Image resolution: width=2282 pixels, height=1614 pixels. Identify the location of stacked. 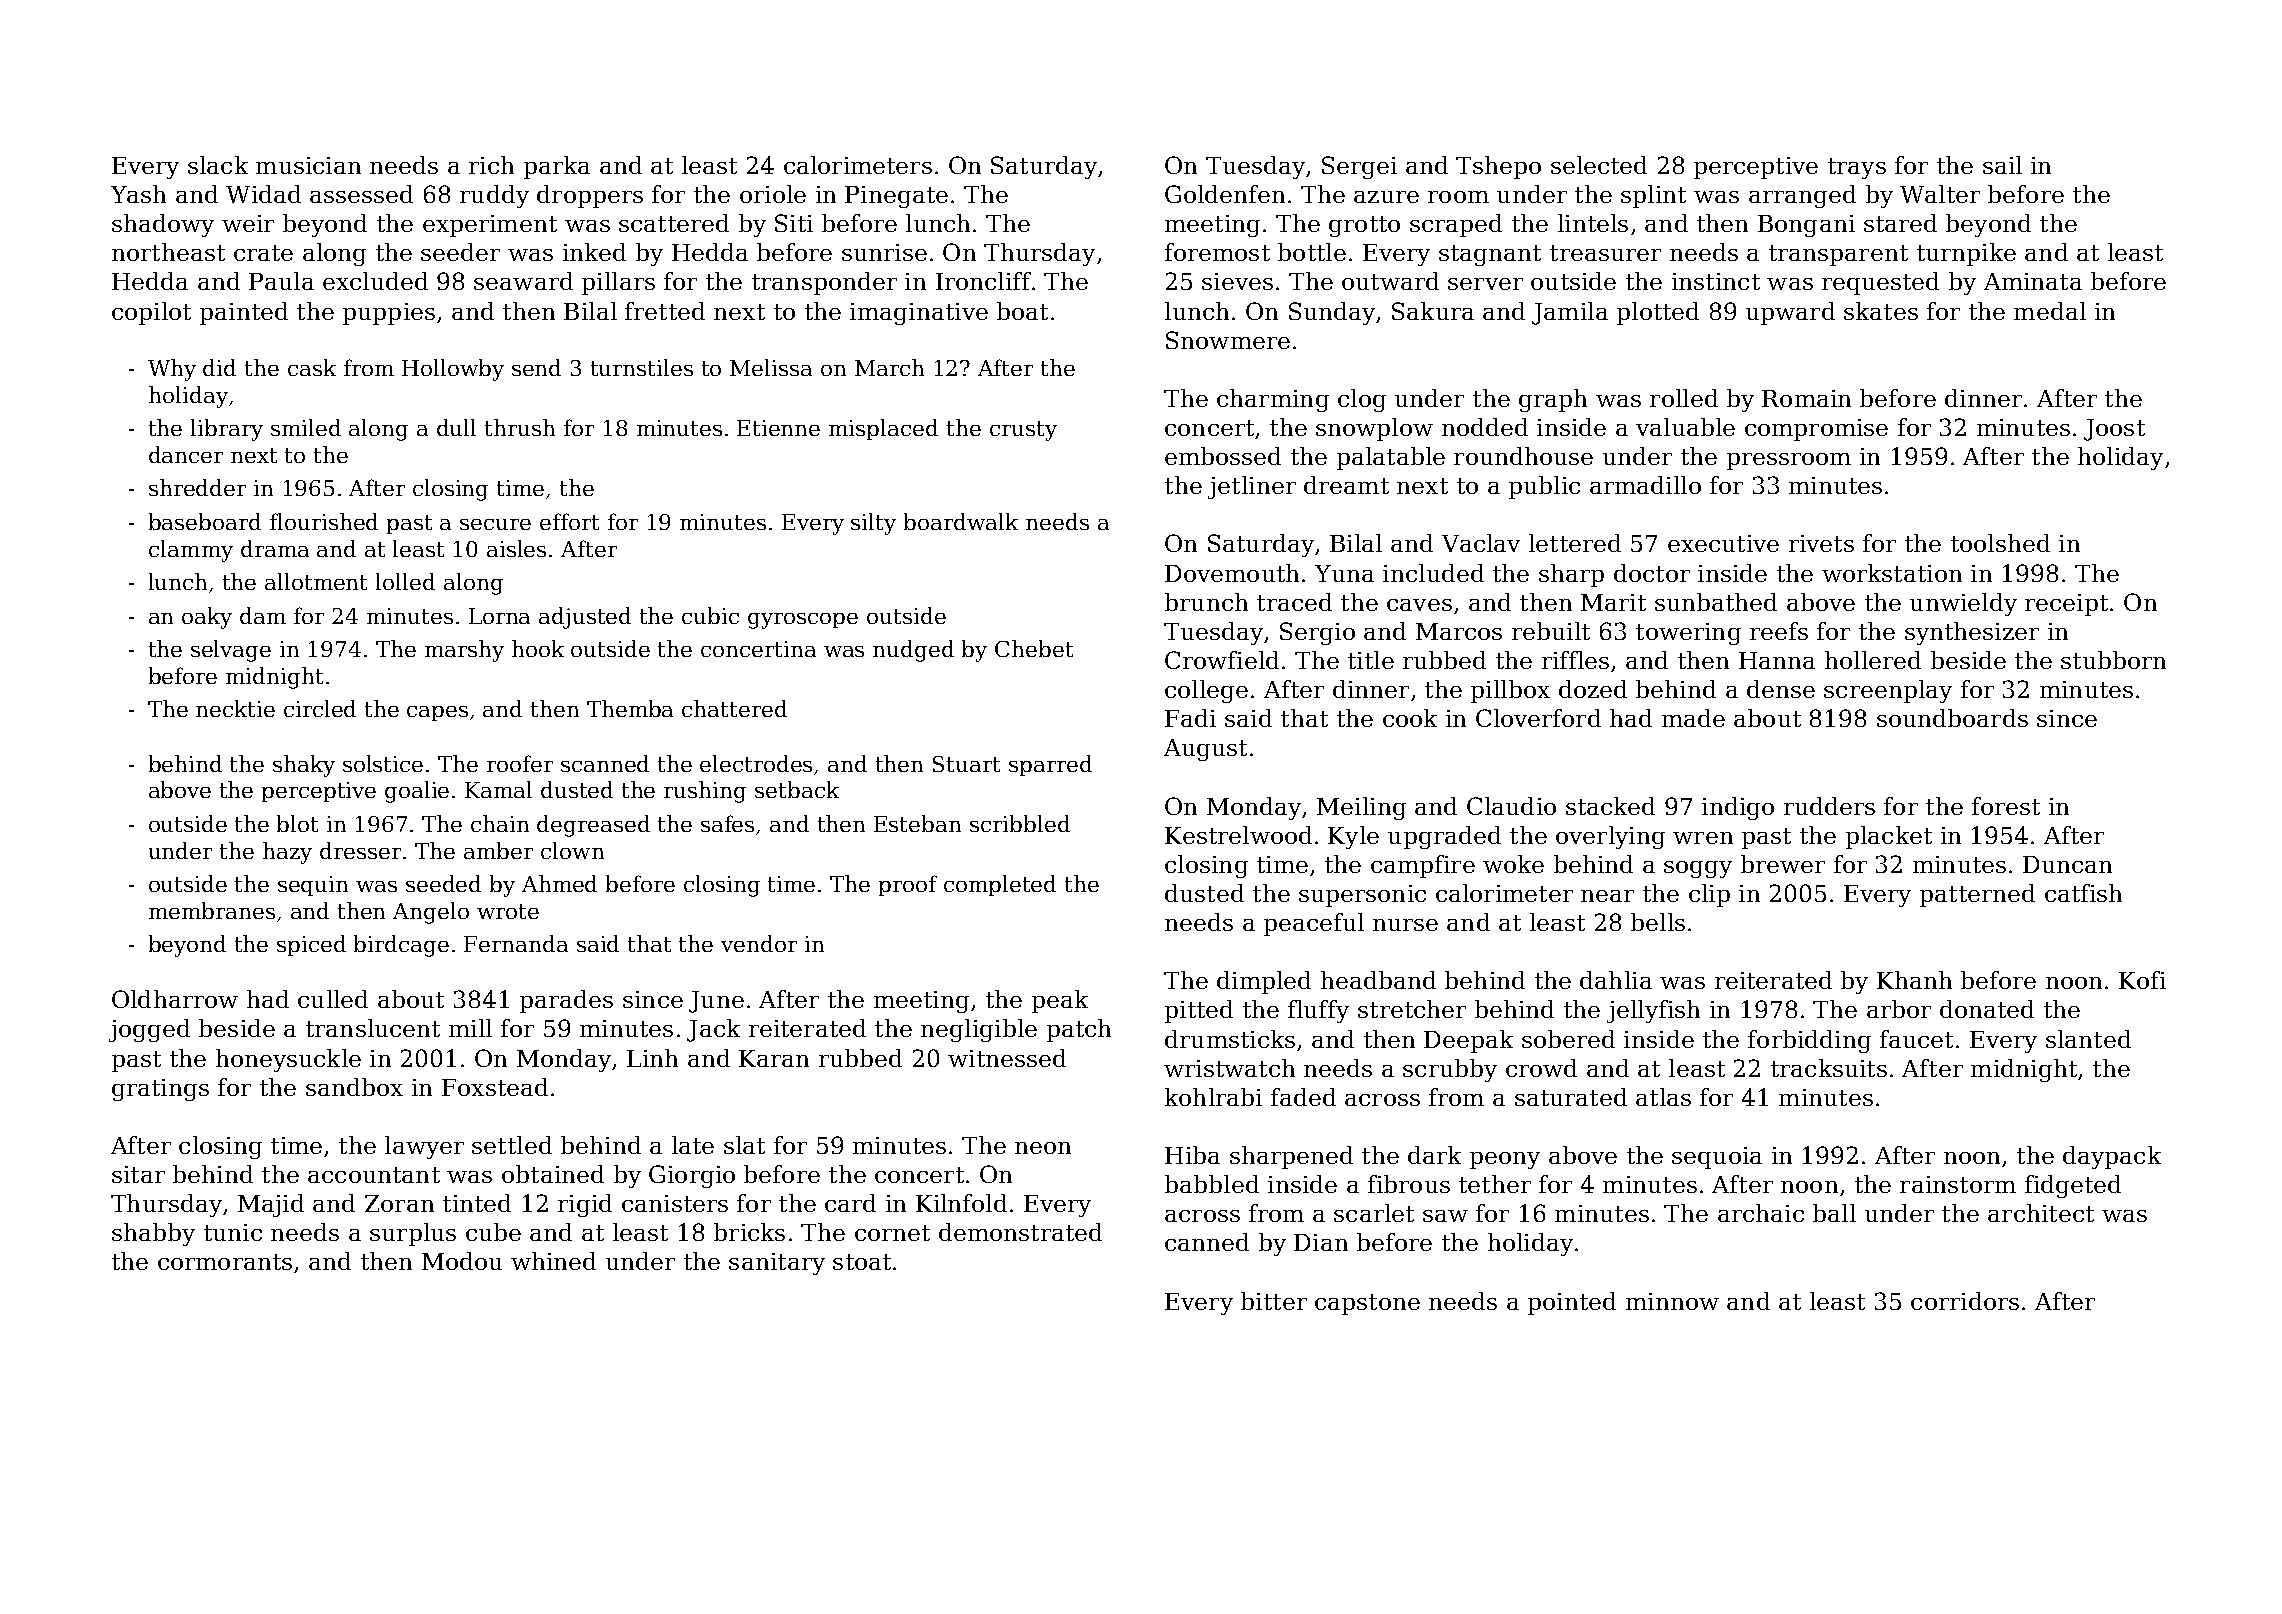
(1610, 806).
